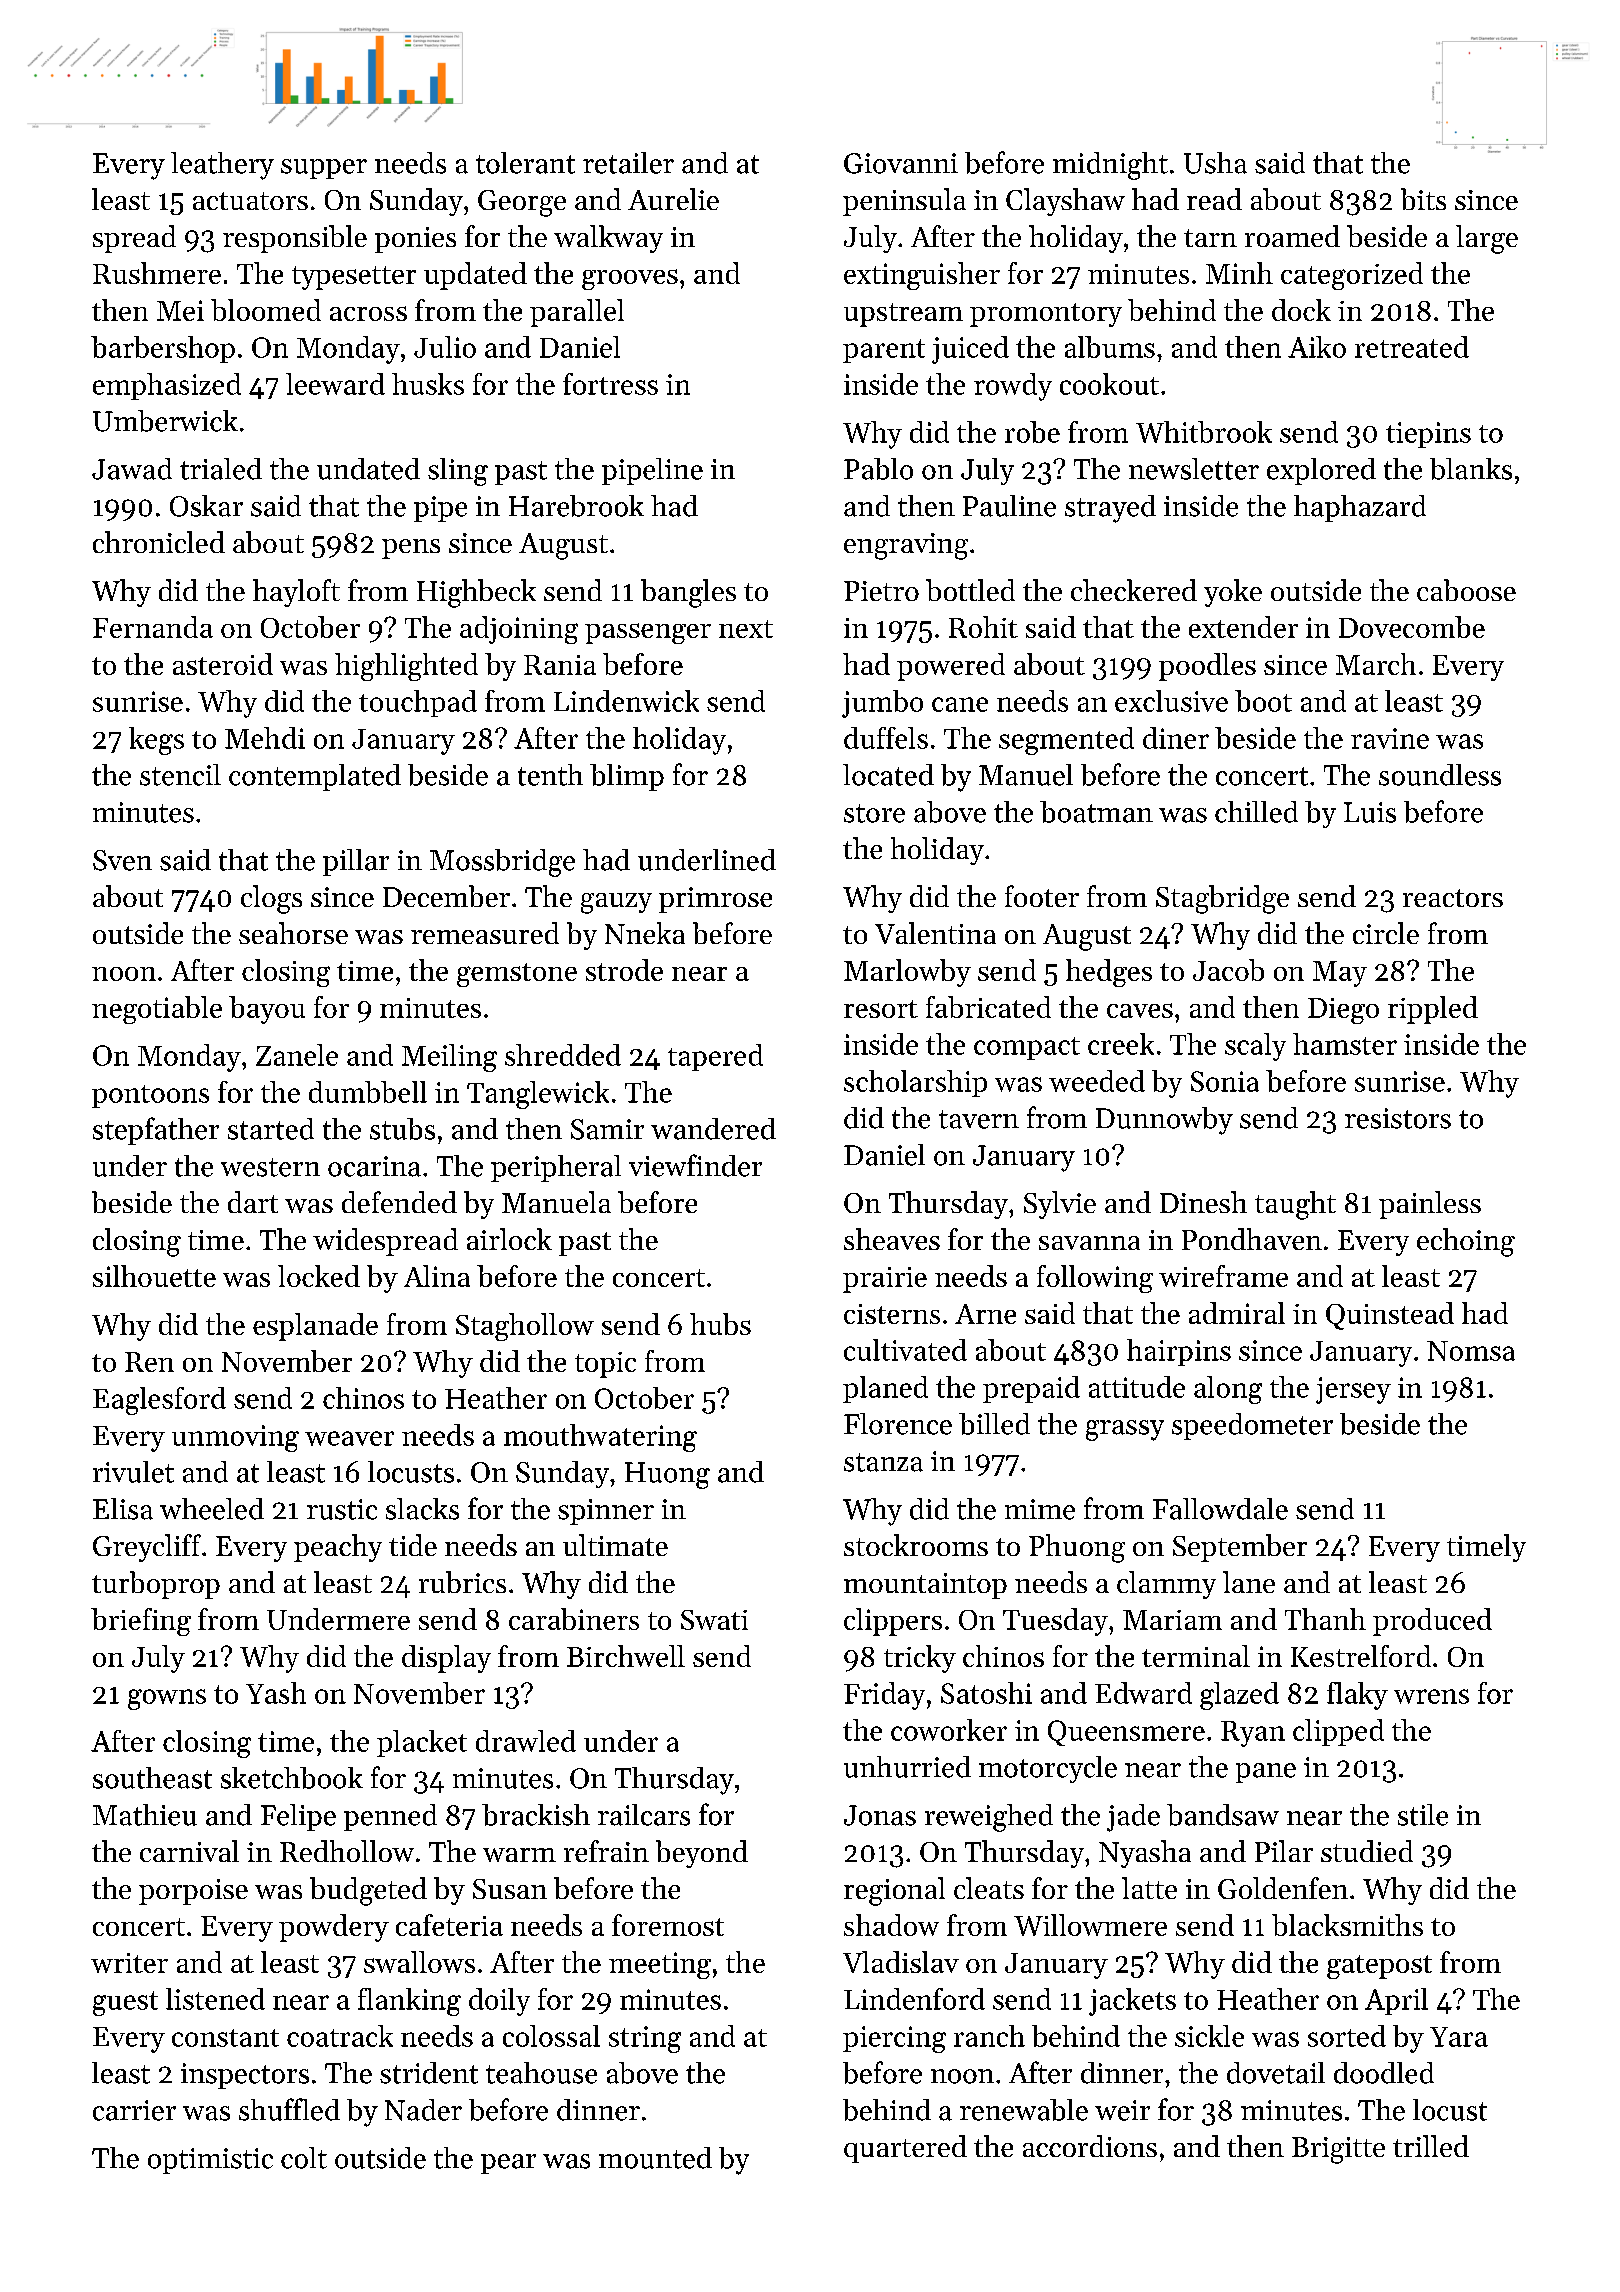 Image resolution: width=1620 pixels, height=2292 pixels. I want to click on Satoshi, so click(986, 1693).
